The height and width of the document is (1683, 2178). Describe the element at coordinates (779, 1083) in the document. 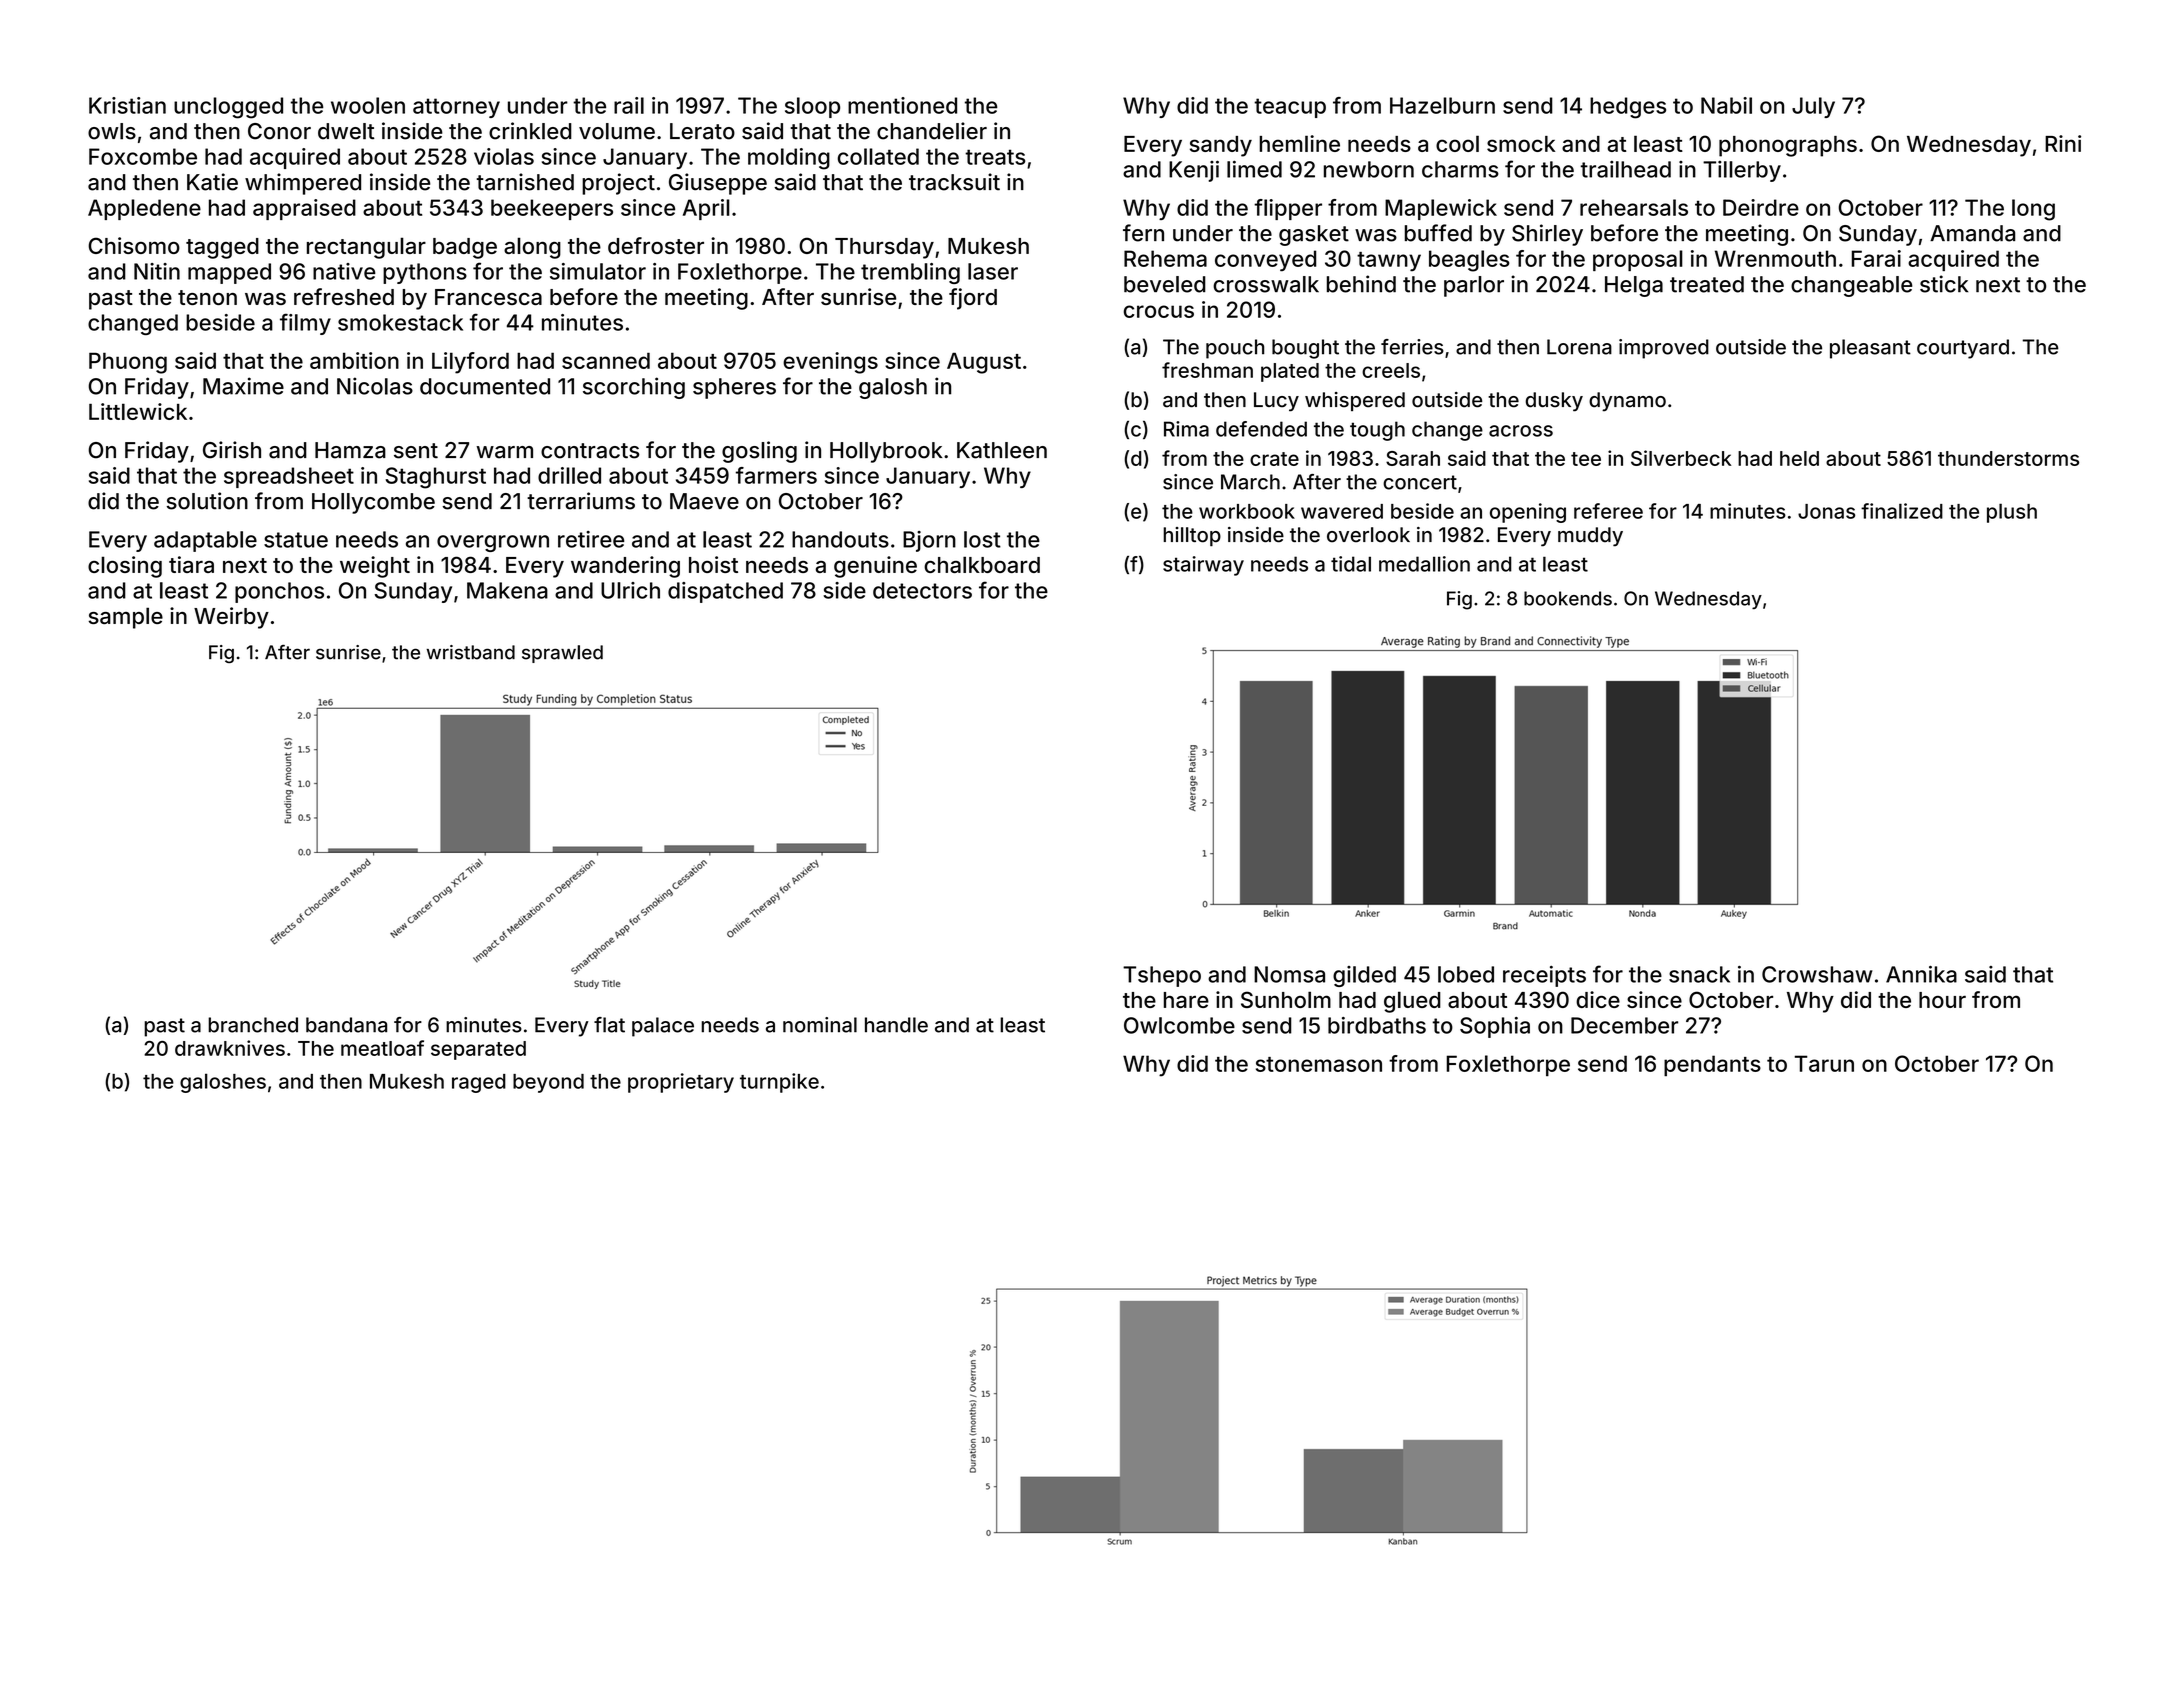

I see `turnpike` at that location.
